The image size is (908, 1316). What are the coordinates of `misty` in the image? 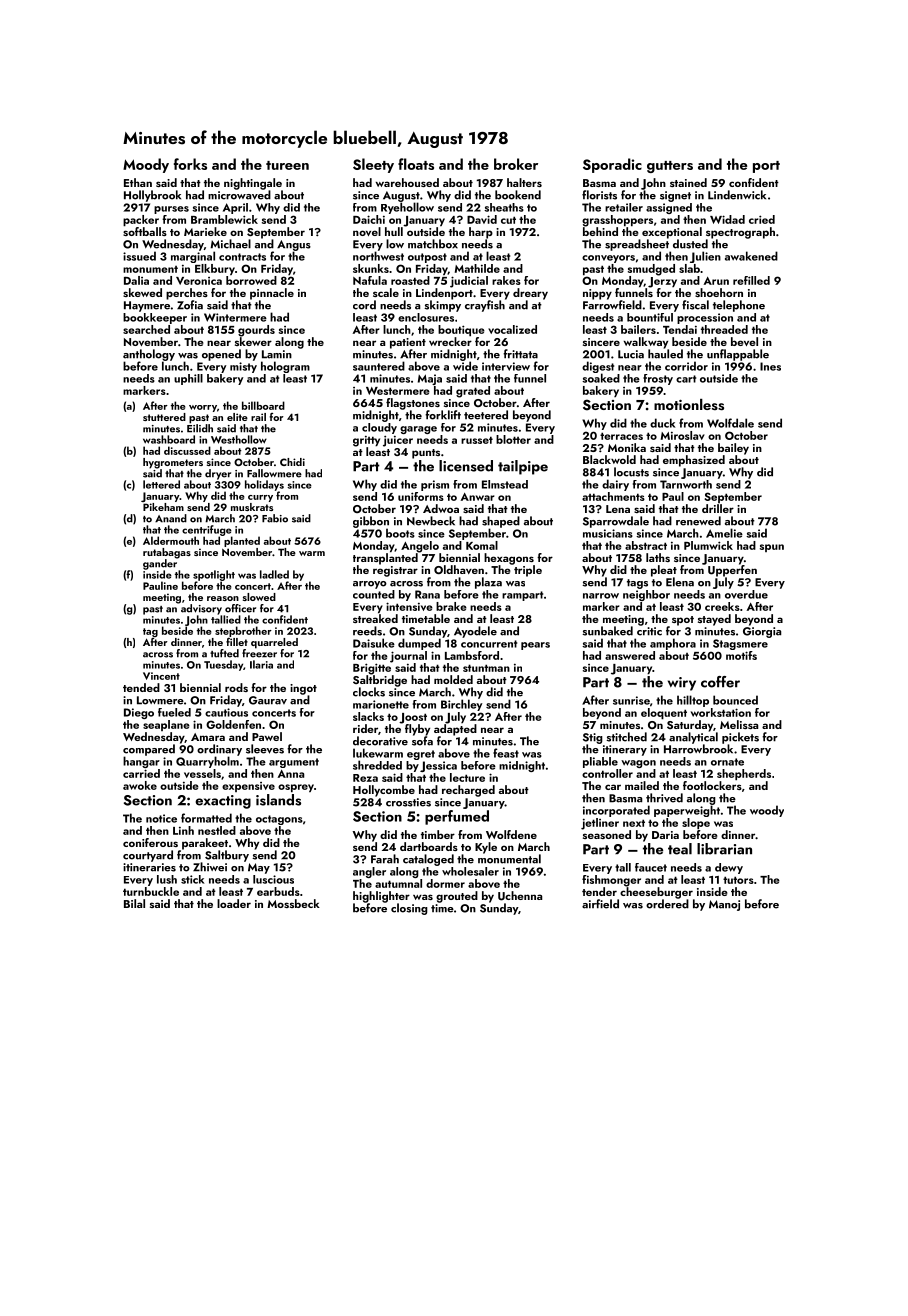 It's located at (243, 367).
